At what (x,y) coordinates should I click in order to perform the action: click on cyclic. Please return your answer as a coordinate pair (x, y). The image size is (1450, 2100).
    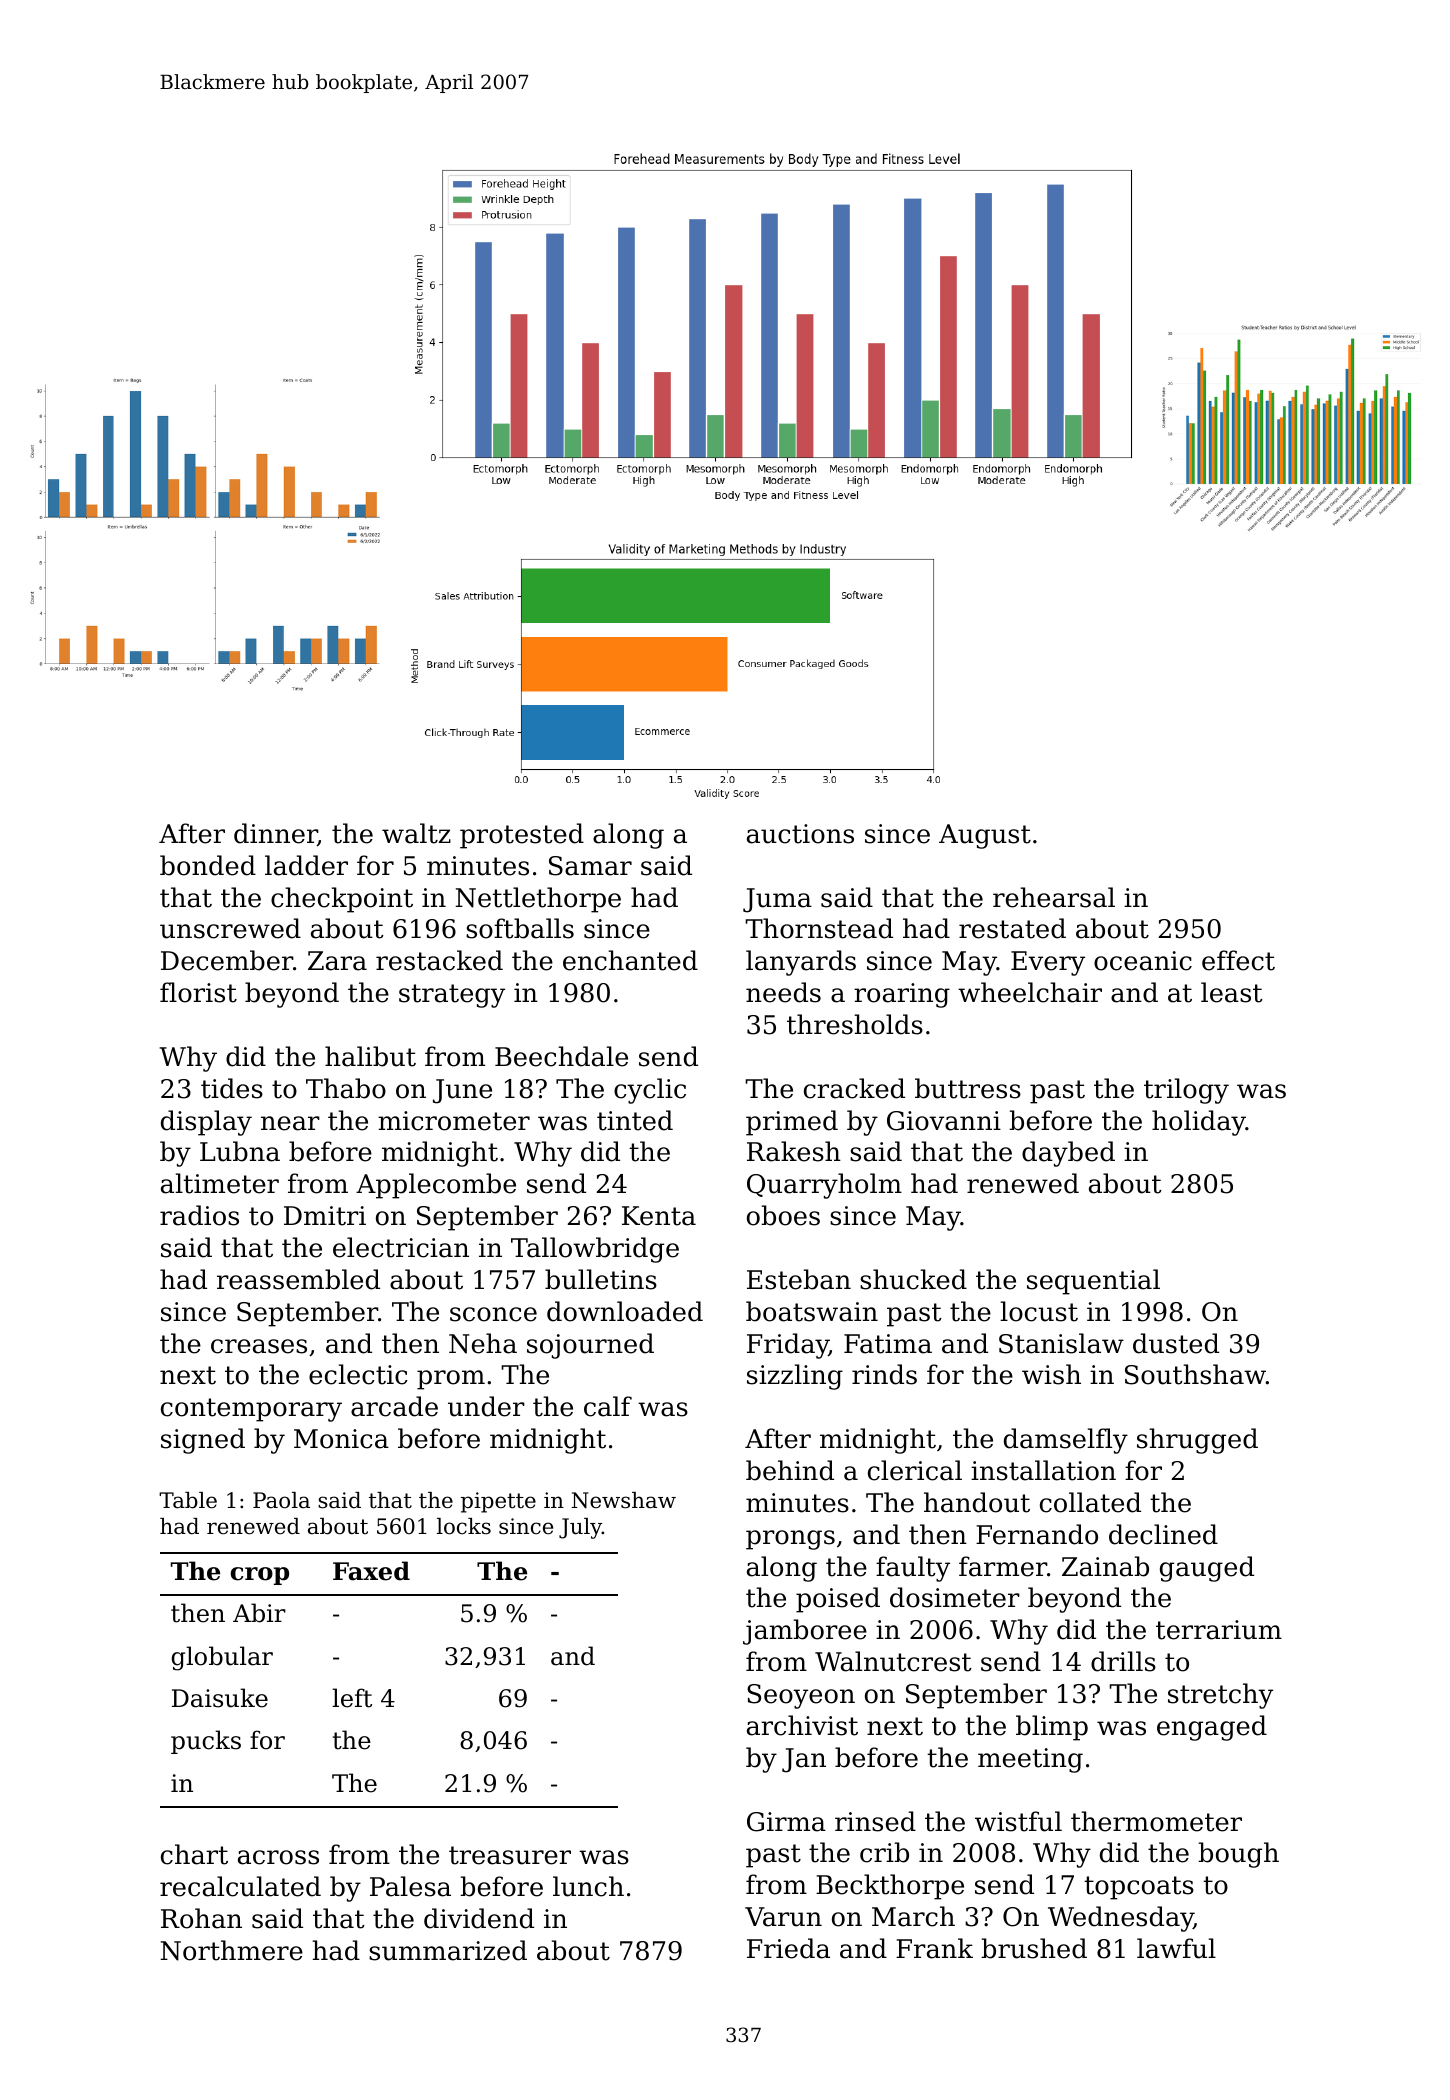
    Looking at the image, I should click on (650, 1091).
